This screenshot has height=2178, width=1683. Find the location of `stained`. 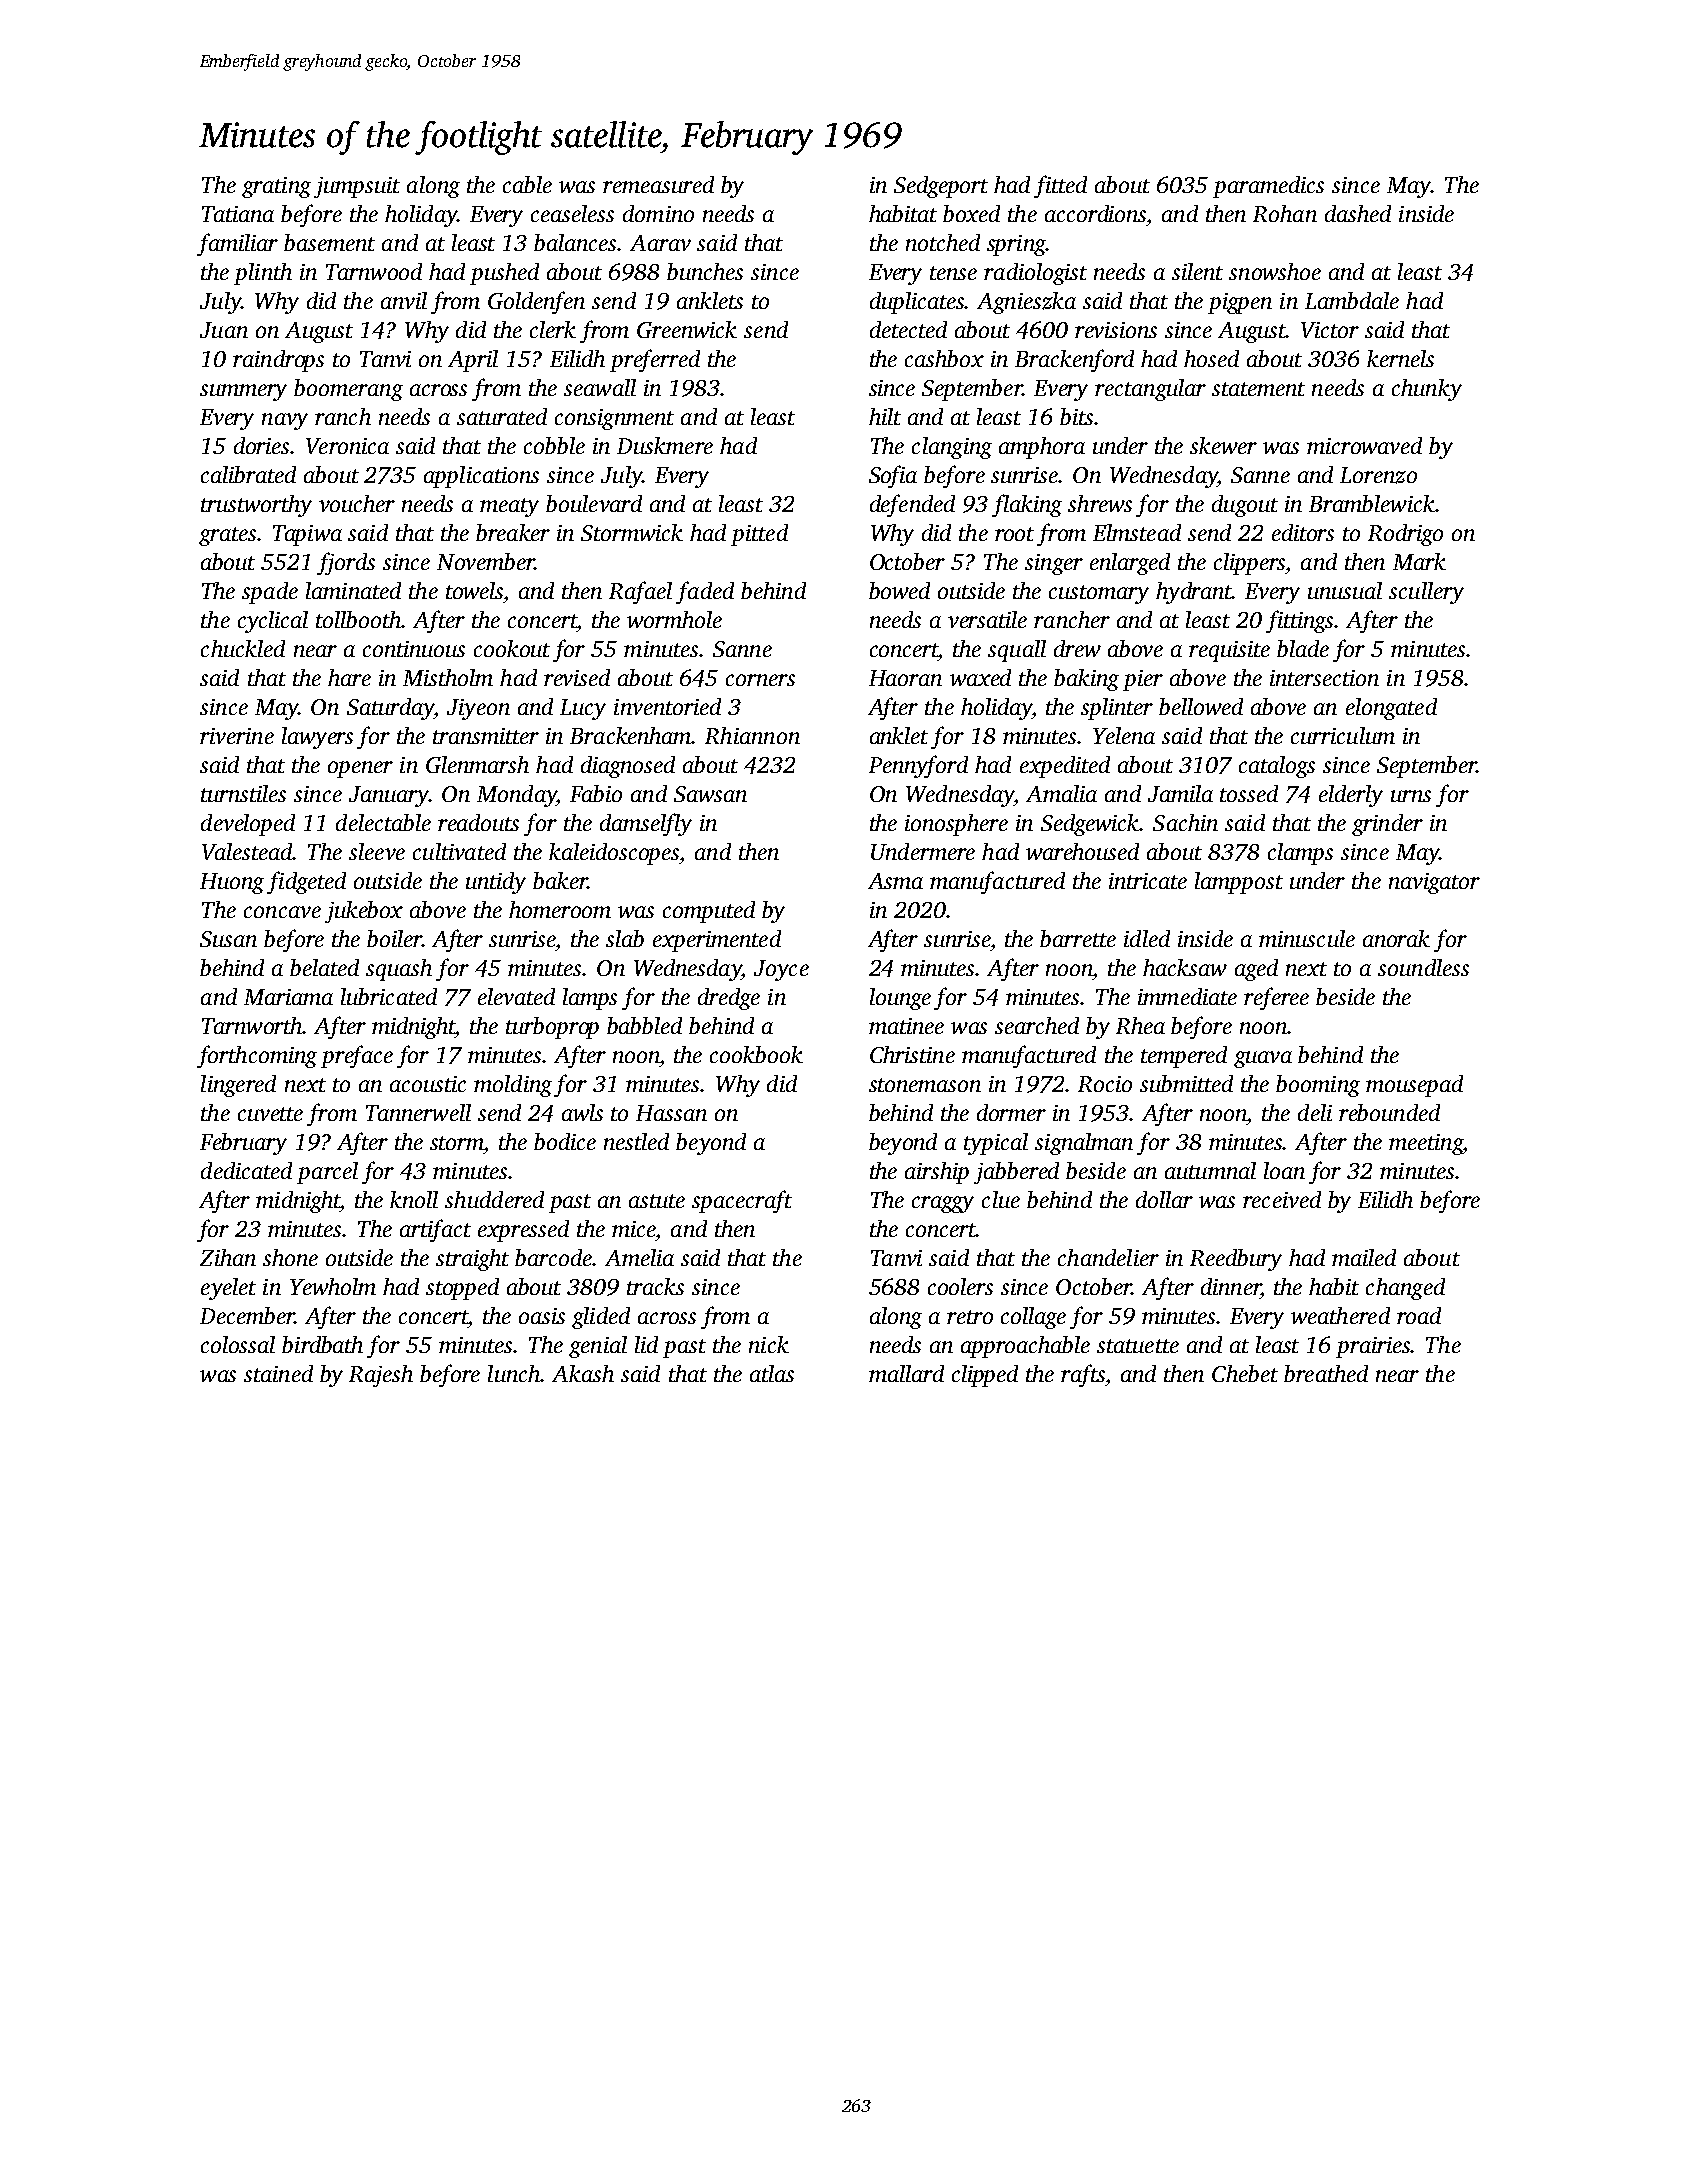

stained is located at coordinates (278, 1373).
